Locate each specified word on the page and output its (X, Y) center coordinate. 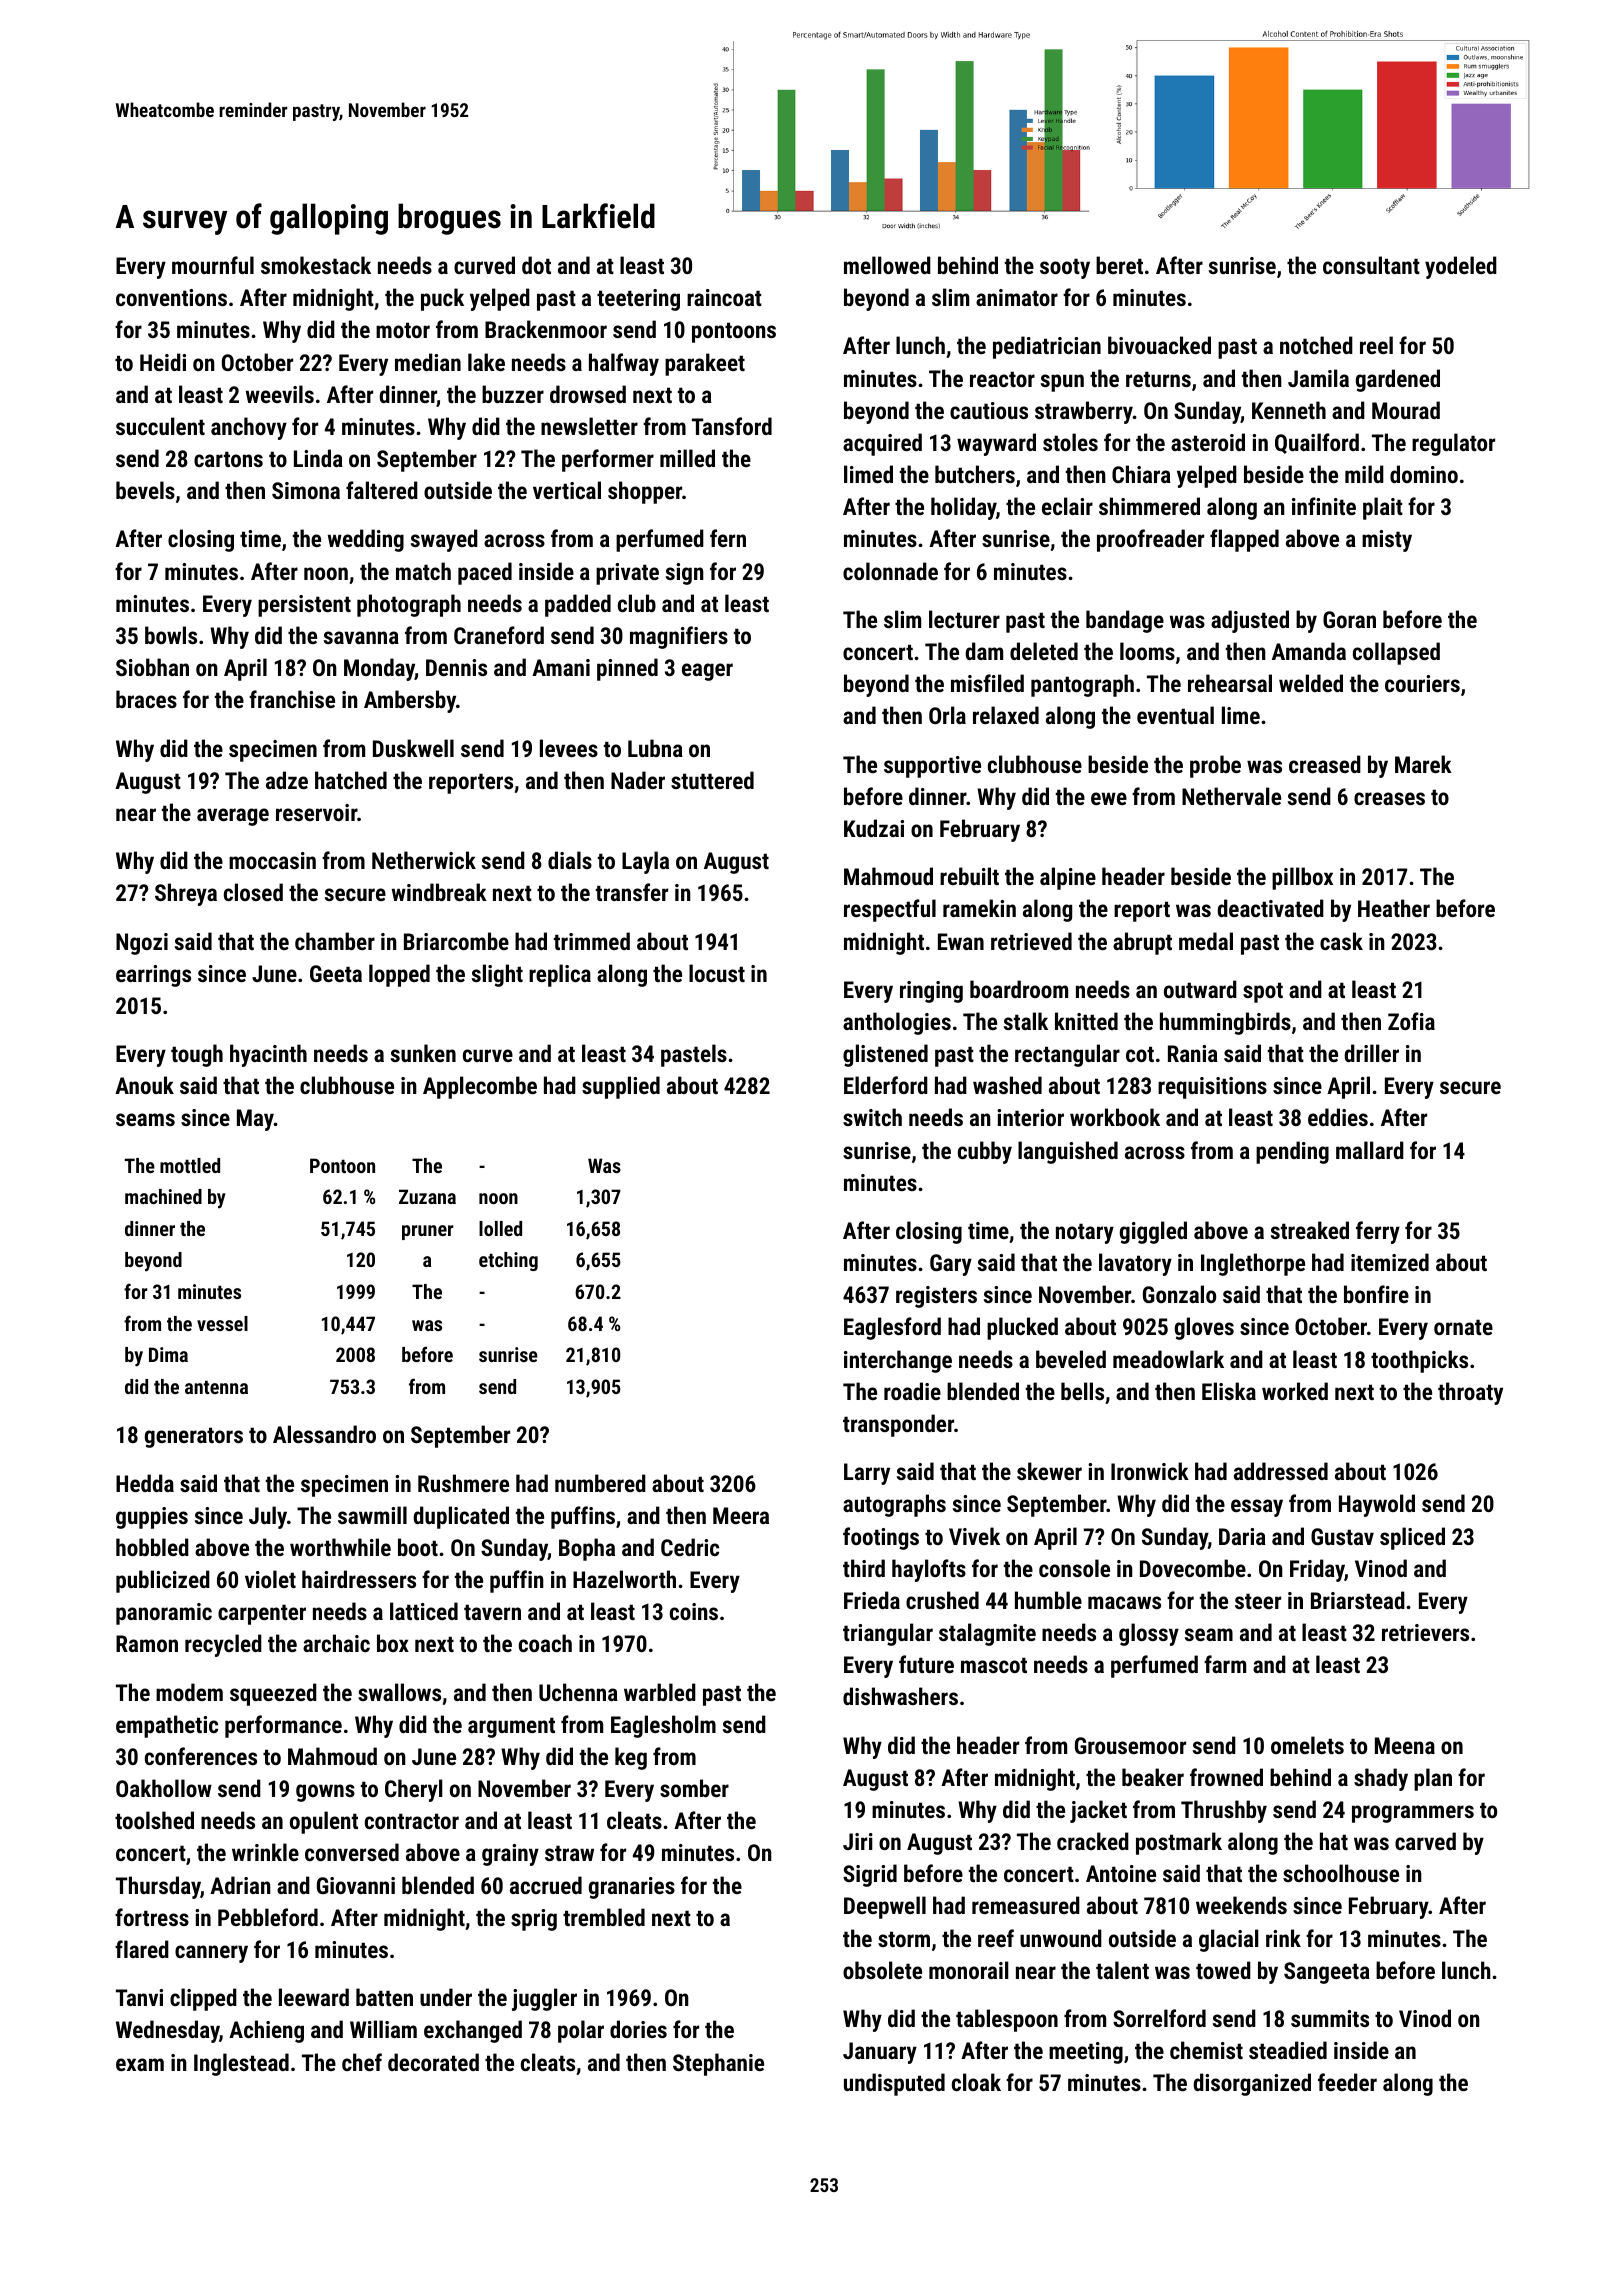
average (233, 817)
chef (362, 2062)
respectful (890, 910)
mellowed (887, 265)
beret (1119, 265)
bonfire (1376, 1294)
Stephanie (718, 2064)
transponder (898, 1425)
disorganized (1252, 2084)
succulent (160, 426)
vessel (222, 1323)
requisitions (1212, 1088)
